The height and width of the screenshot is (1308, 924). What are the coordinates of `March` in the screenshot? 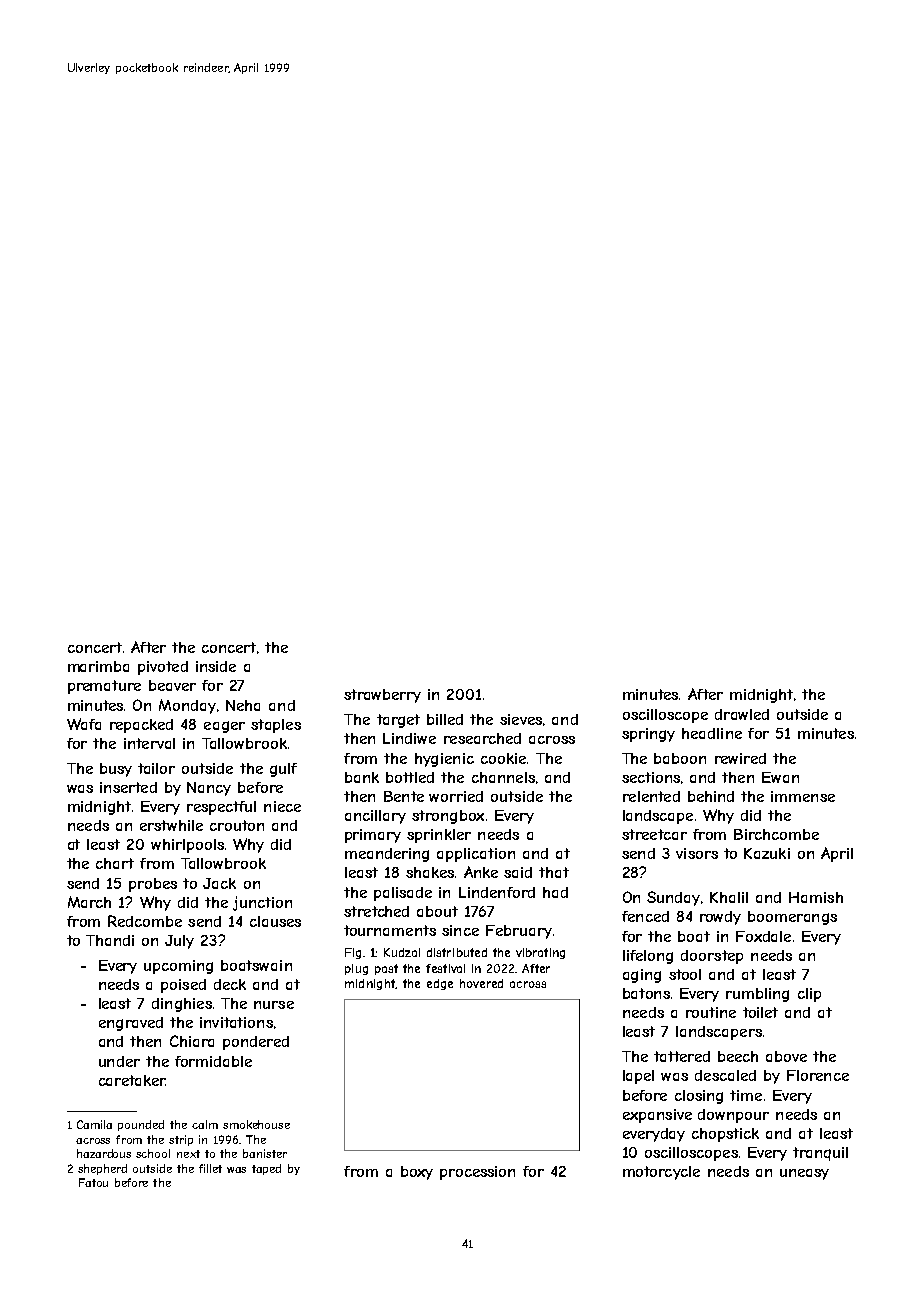 It's located at (89, 902).
